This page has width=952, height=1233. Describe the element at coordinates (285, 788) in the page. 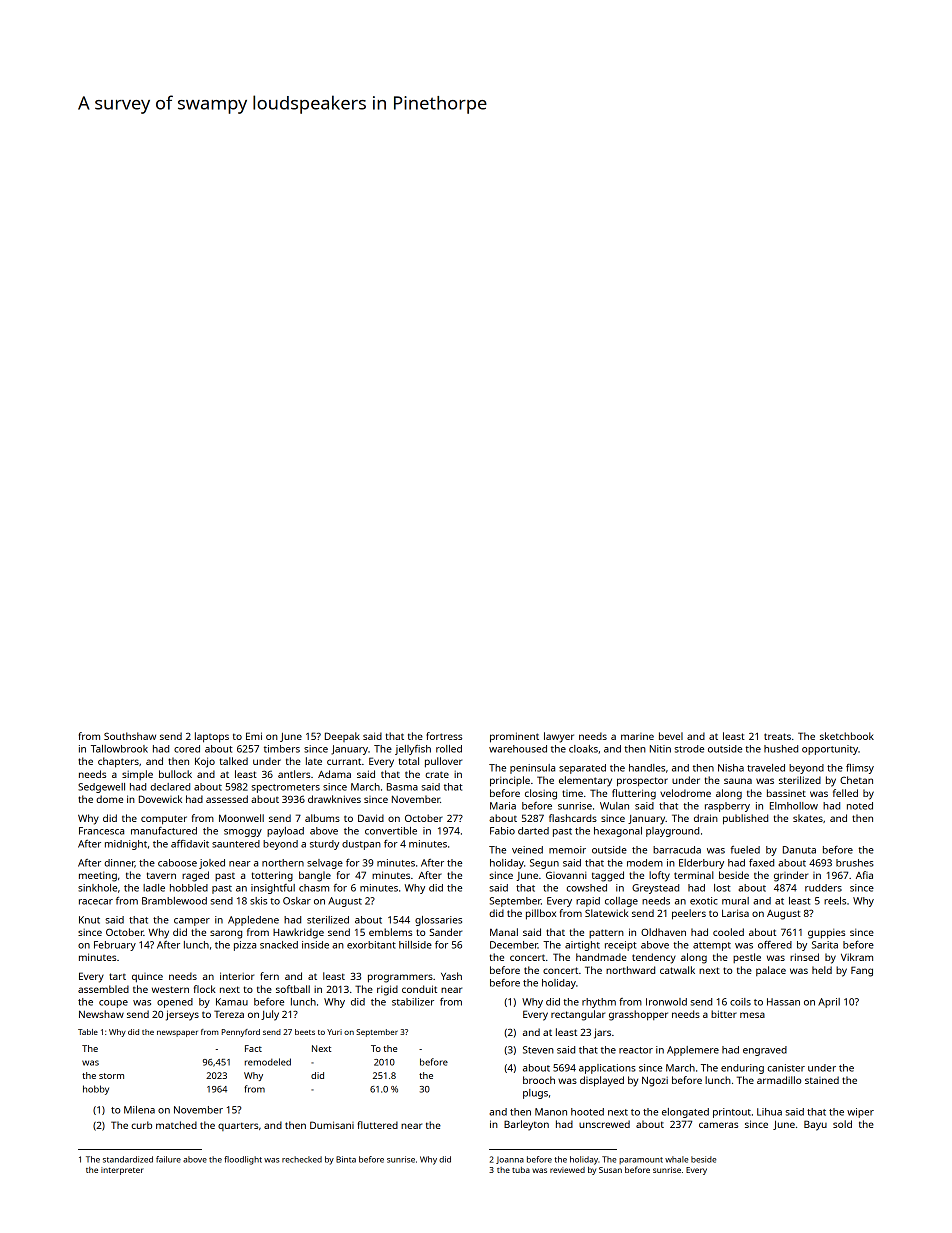

I see `spectrometers` at that location.
